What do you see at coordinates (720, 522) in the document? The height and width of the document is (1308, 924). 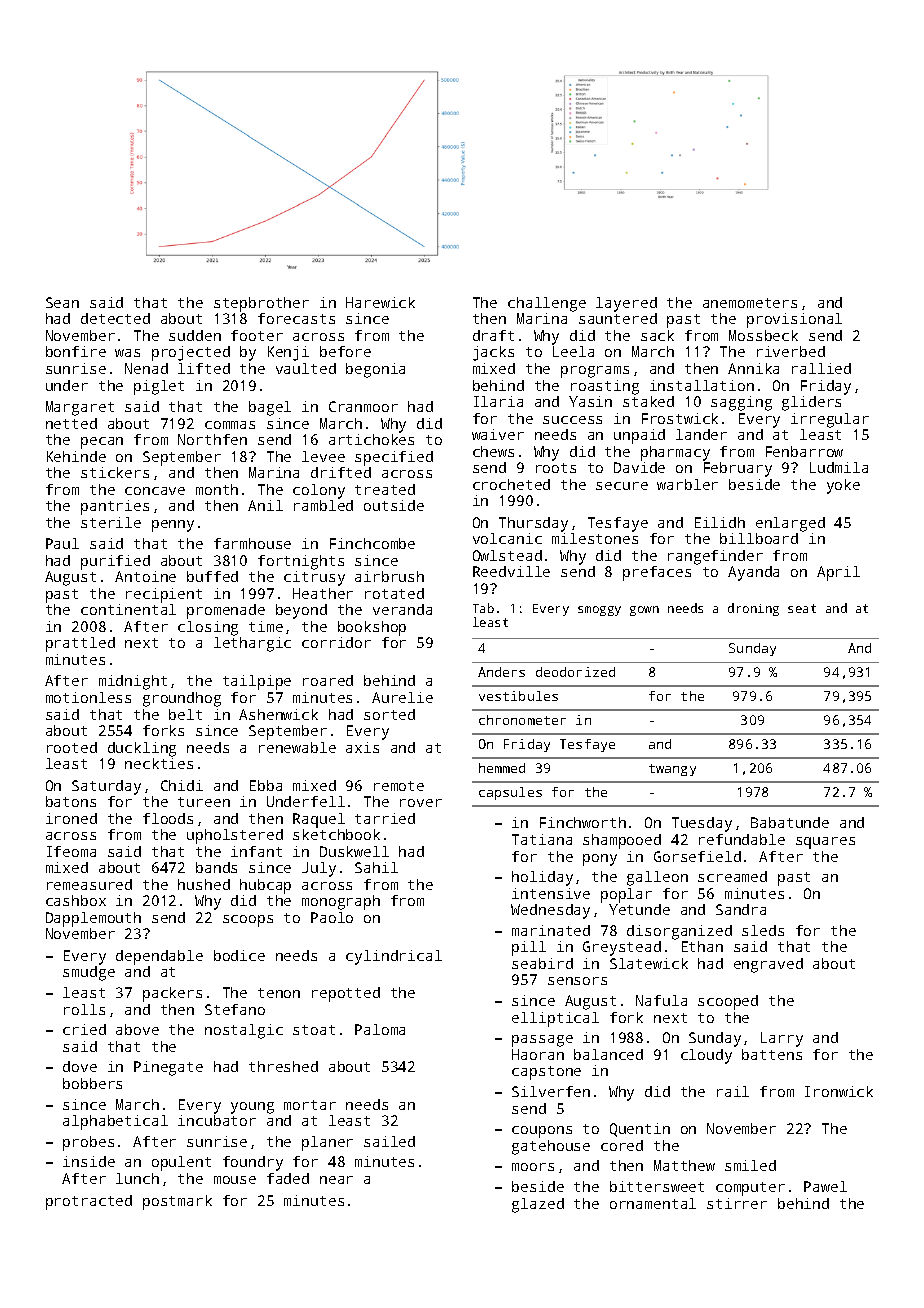 I see `Eilidh` at bounding box center [720, 522].
